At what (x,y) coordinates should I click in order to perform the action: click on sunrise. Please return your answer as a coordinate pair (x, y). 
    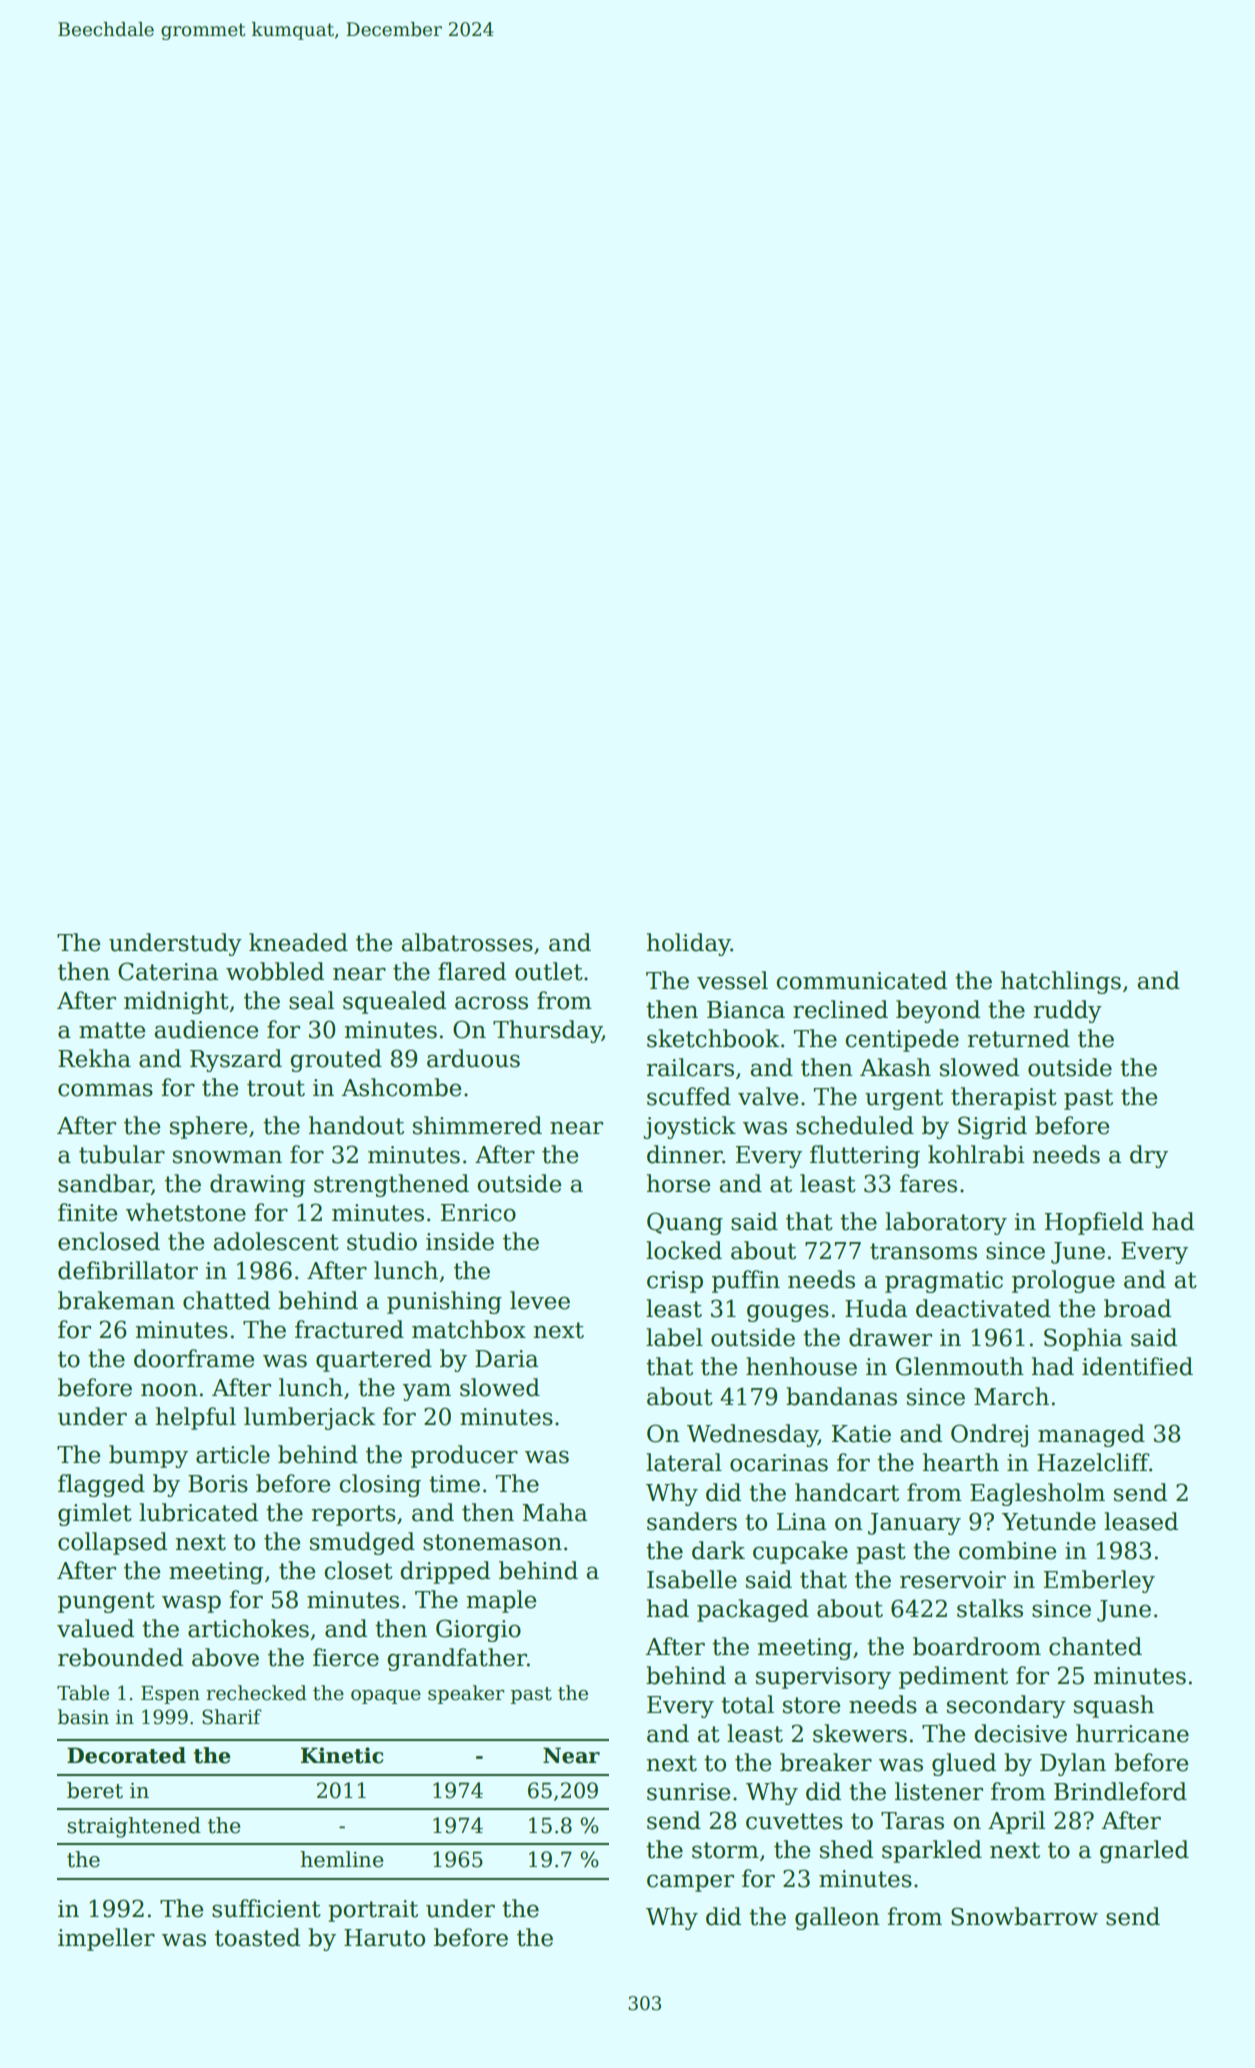
    Looking at the image, I should click on (688, 1792).
